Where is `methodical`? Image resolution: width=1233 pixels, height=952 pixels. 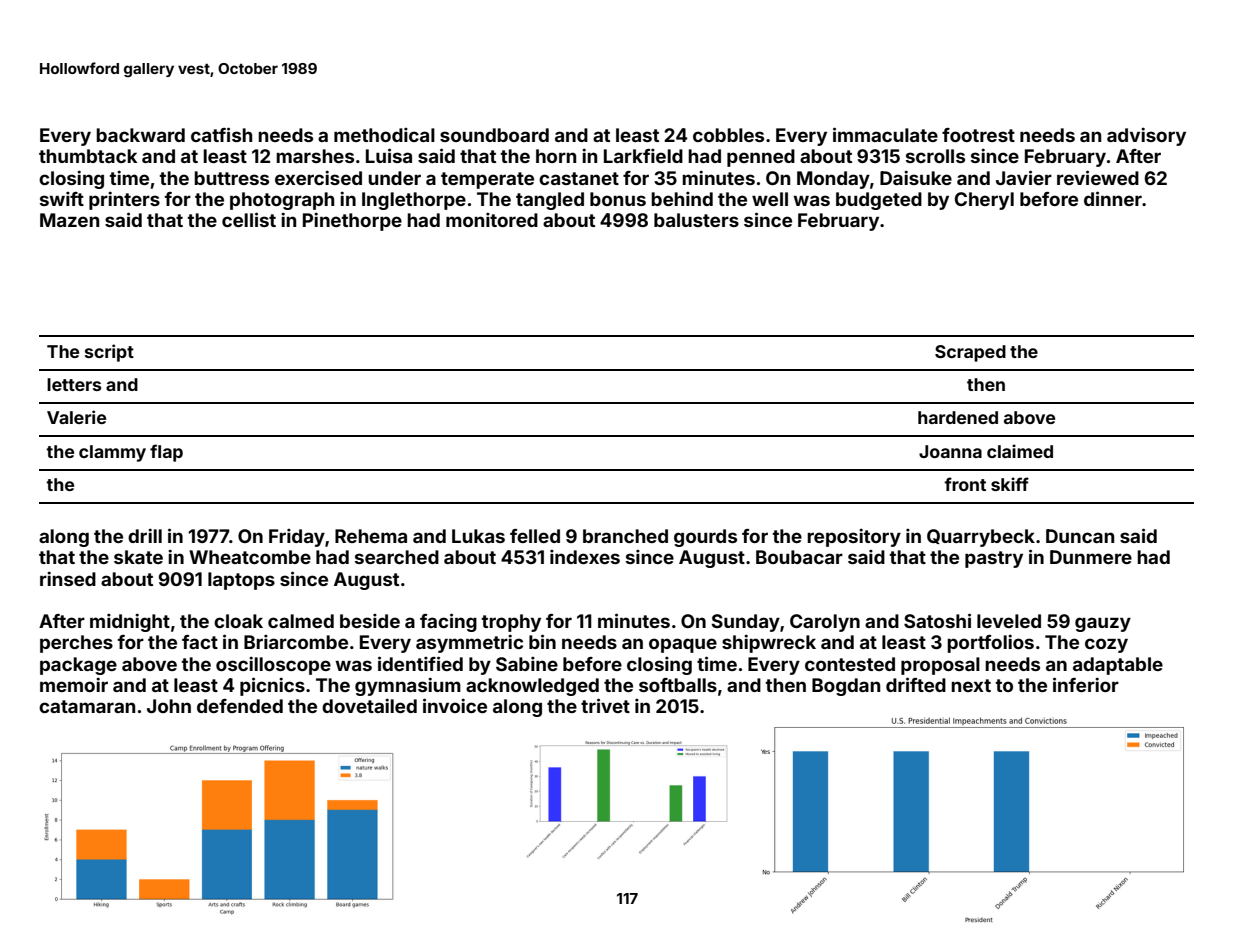
methodical is located at coordinates (384, 135).
